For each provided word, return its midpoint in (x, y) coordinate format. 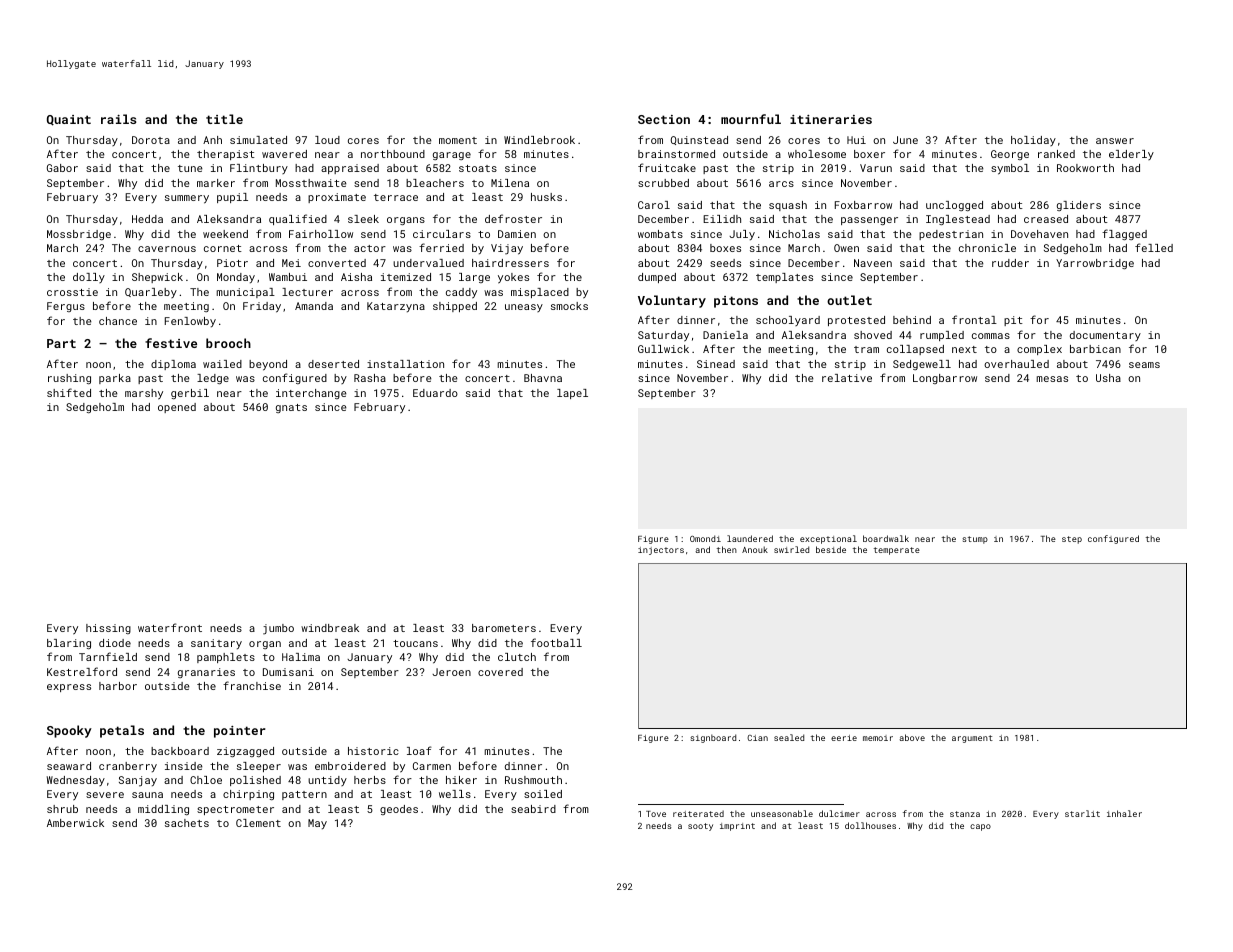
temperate (897, 551)
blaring (69, 644)
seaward (69, 766)
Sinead (716, 364)
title (224, 119)
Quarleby (151, 293)
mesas (1052, 379)
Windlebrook (539, 140)
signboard (713, 738)
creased (1046, 219)
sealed (789, 737)
